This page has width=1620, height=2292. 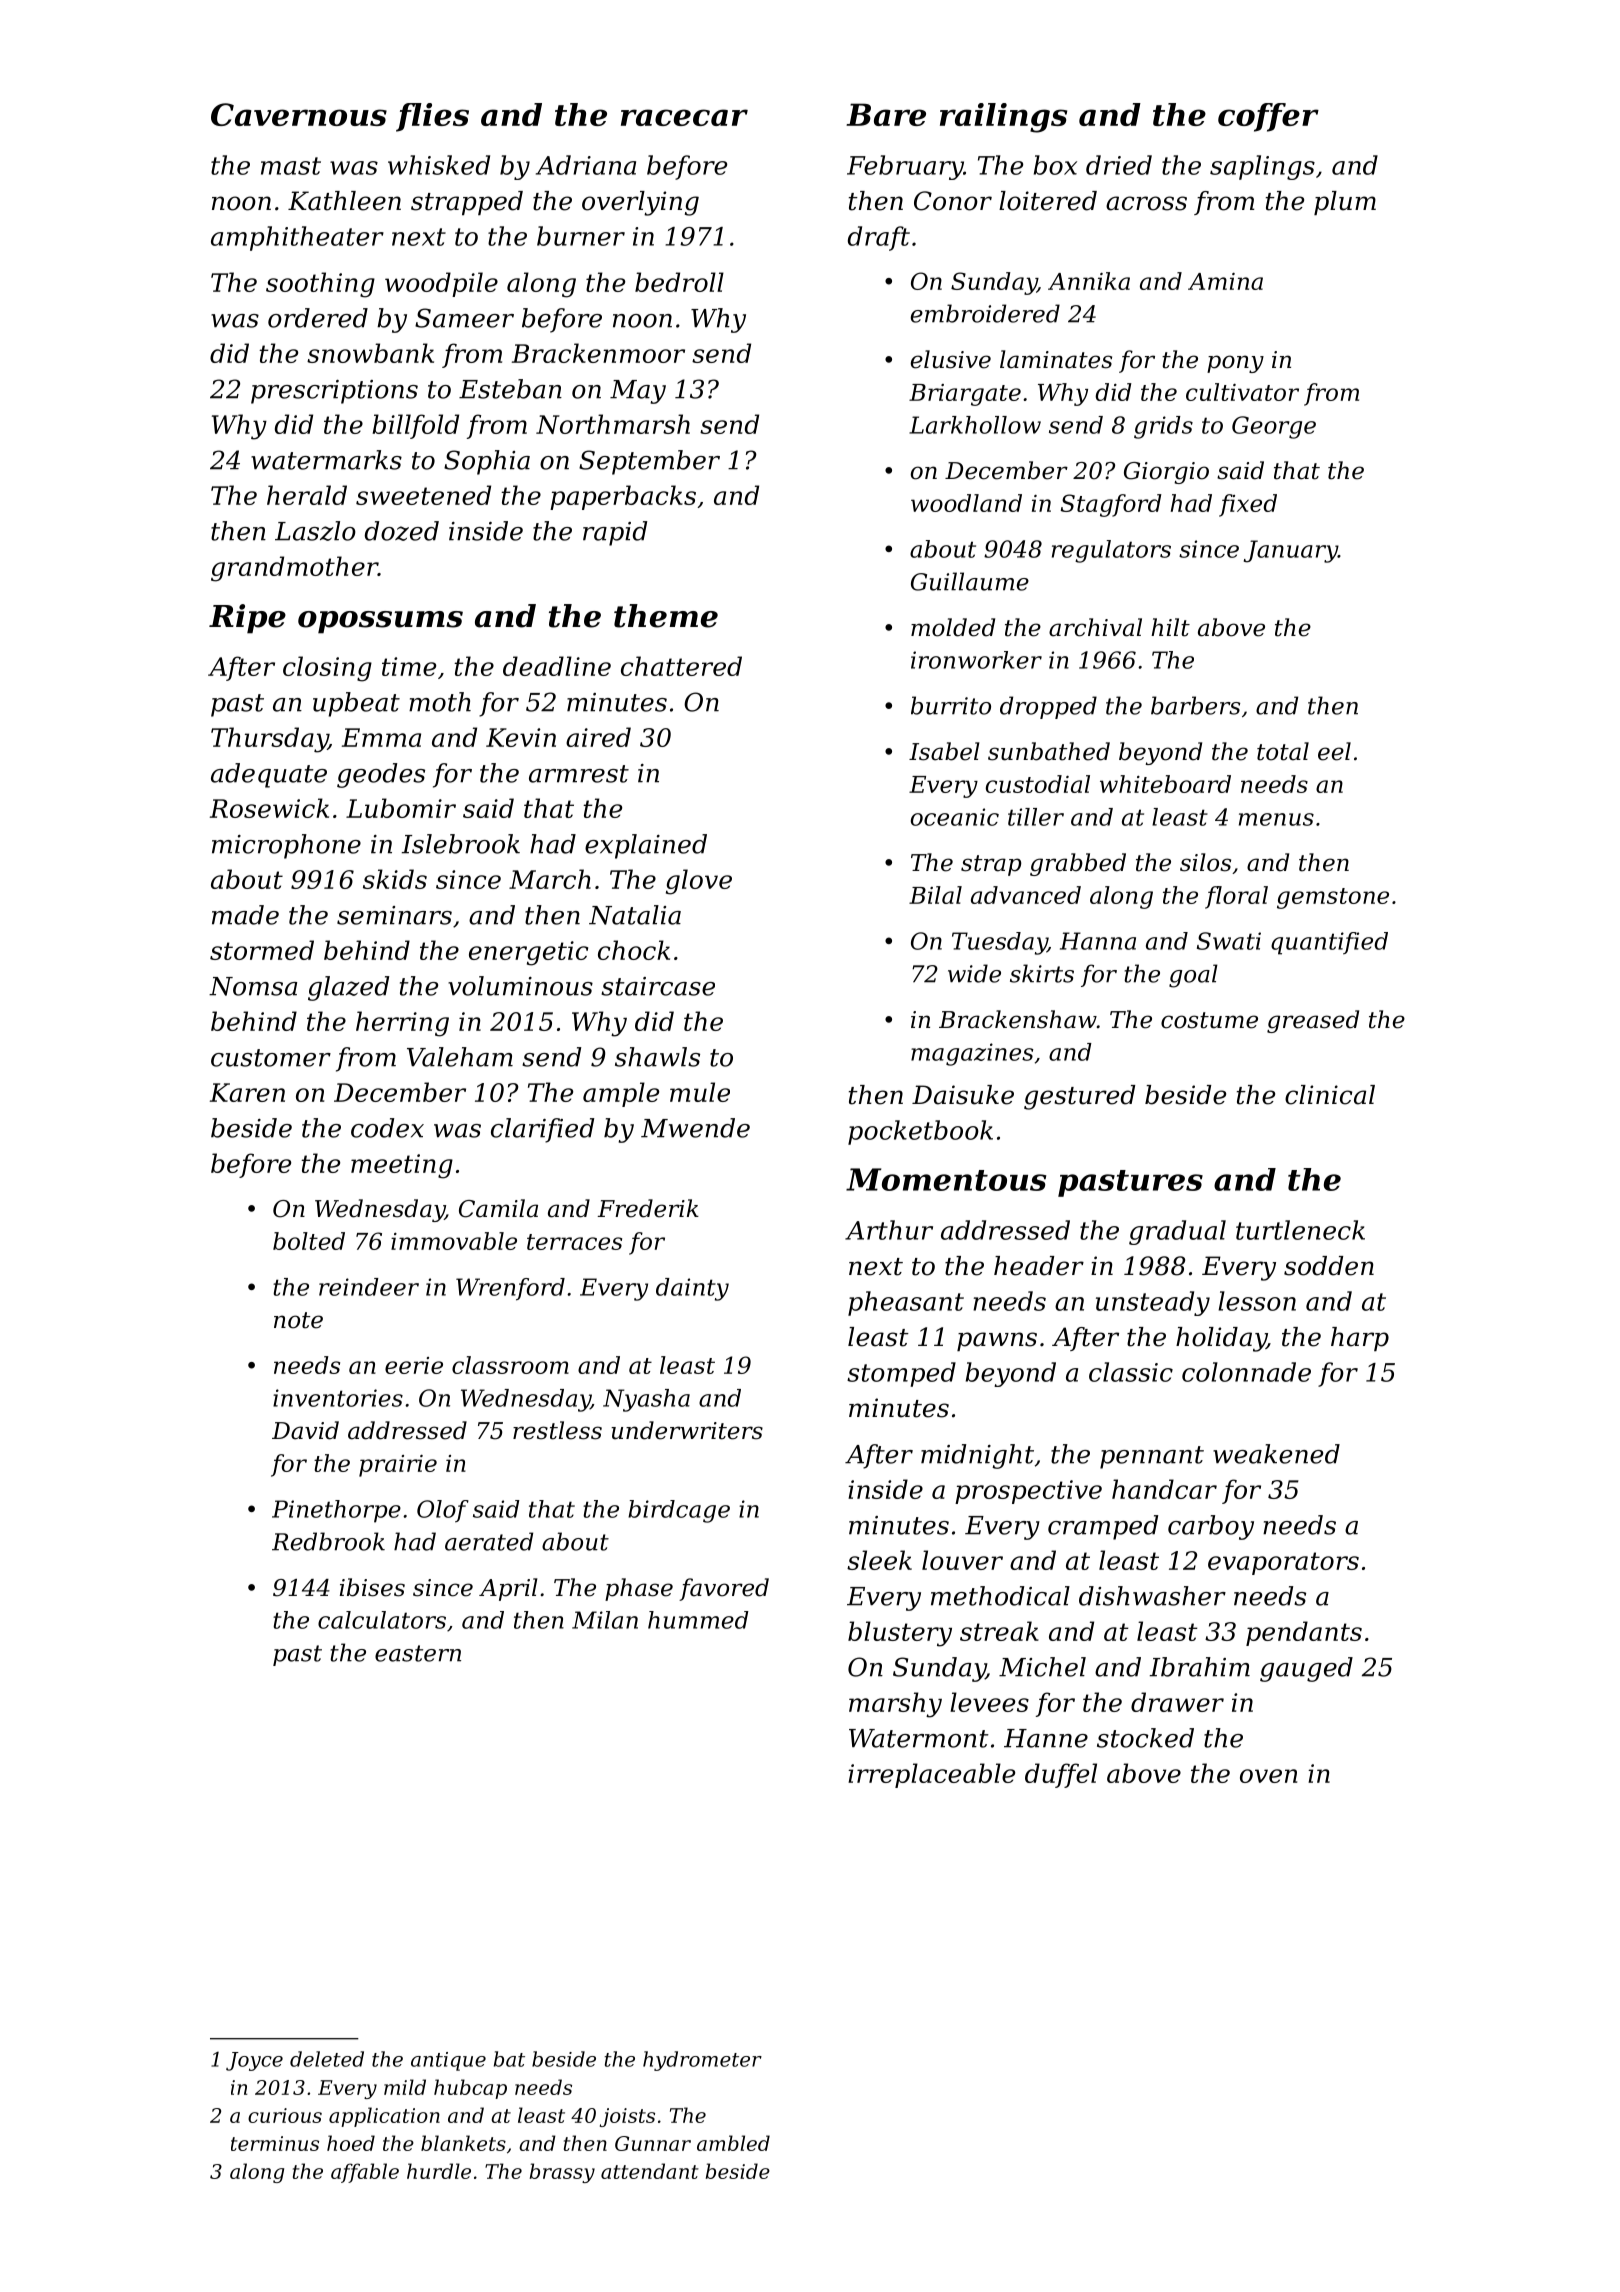 What do you see at coordinates (1291, 551) in the page?
I see `January` at bounding box center [1291, 551].
